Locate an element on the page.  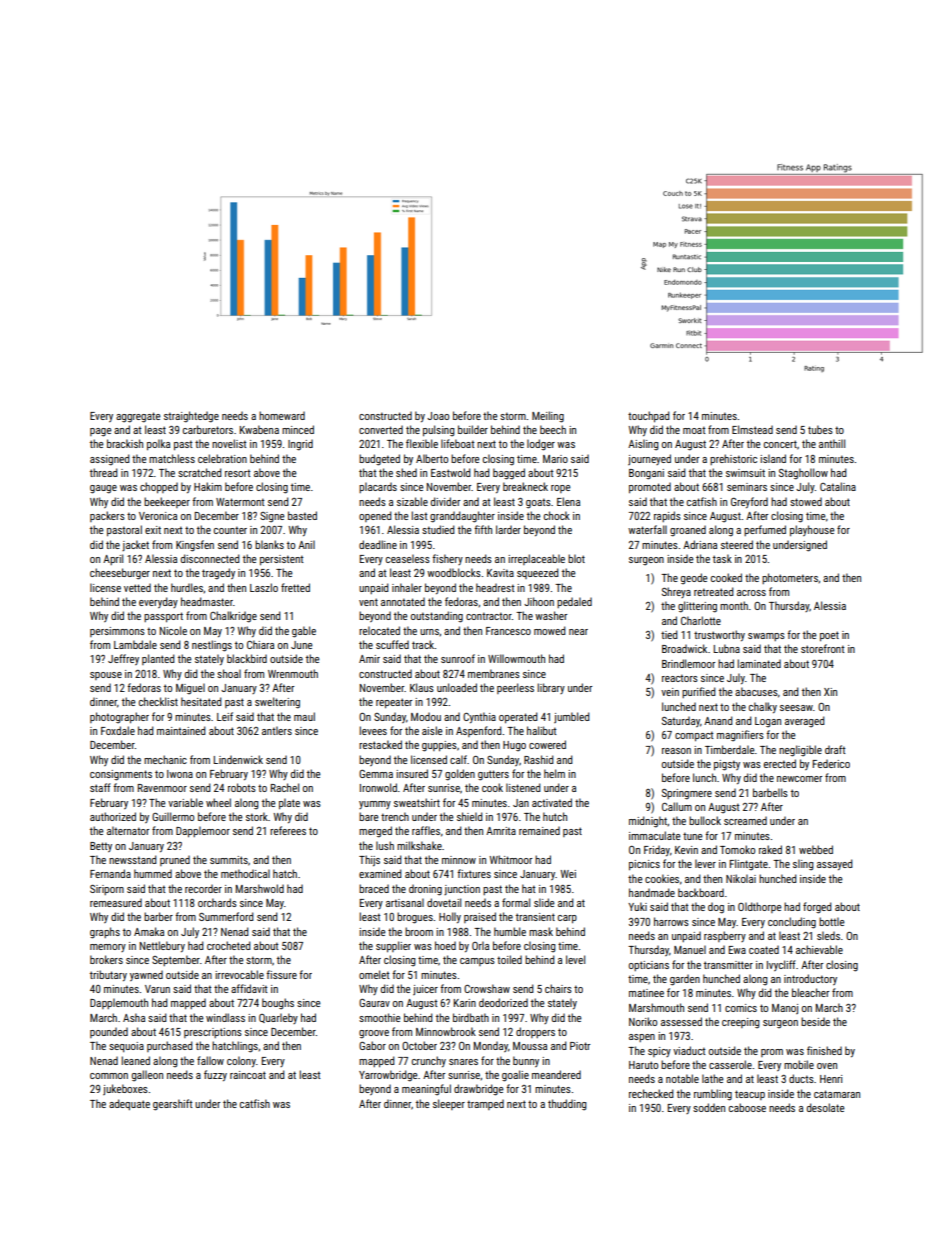
juicer is located at coordinates (425, 990).
